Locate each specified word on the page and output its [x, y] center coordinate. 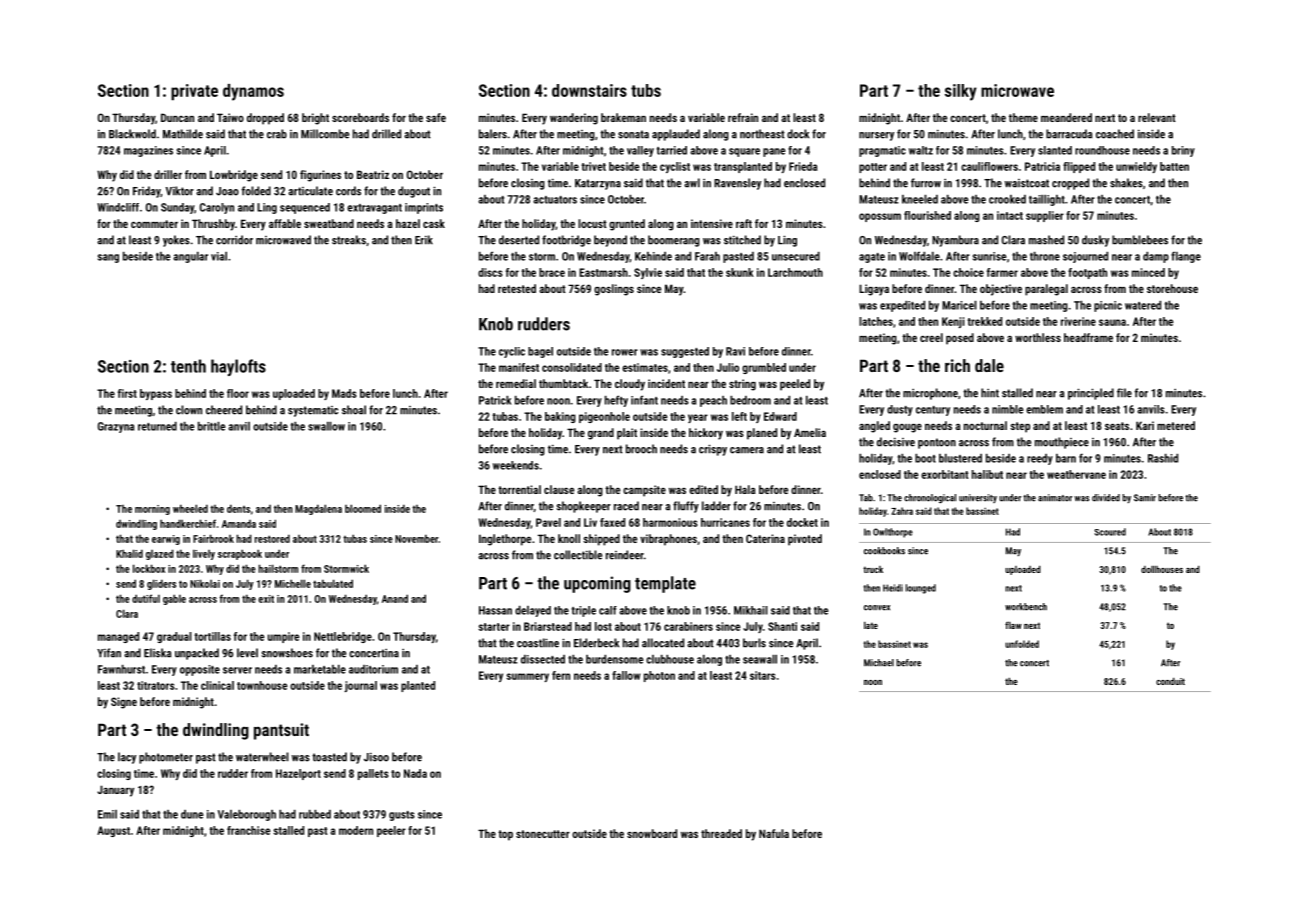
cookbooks [884, 551]
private [194, 92]
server [237, 670]
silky [961, 92]
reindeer [625, 555]
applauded [676, 135]
